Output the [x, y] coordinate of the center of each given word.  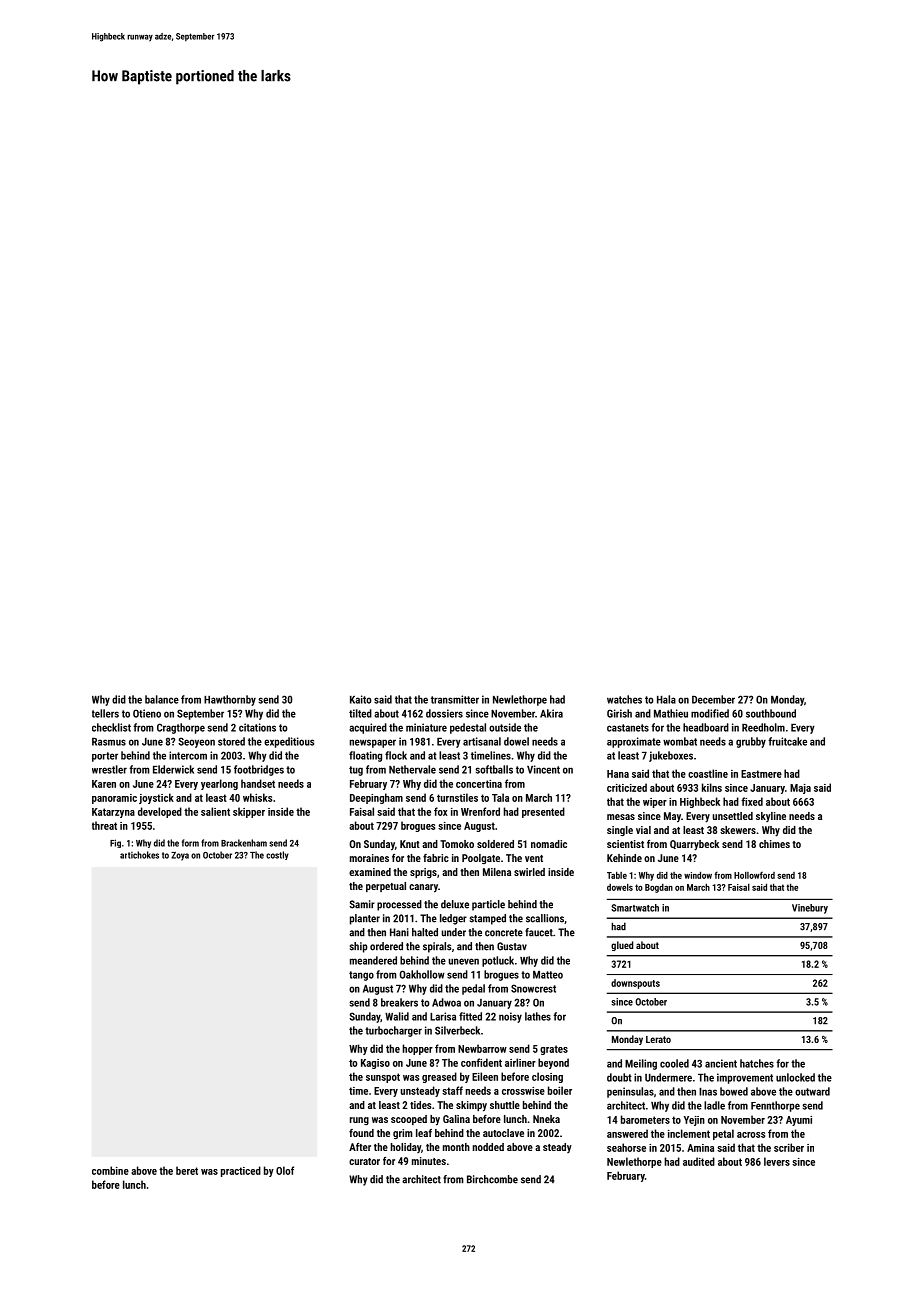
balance [162, 699]
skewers [738, 830]
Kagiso [375, 1064]
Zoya [180, 856]
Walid [397, 1016]
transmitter [455, 699]
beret [187, 1170]
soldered [495, 844]
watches [624, 699]
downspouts [635, 984]
